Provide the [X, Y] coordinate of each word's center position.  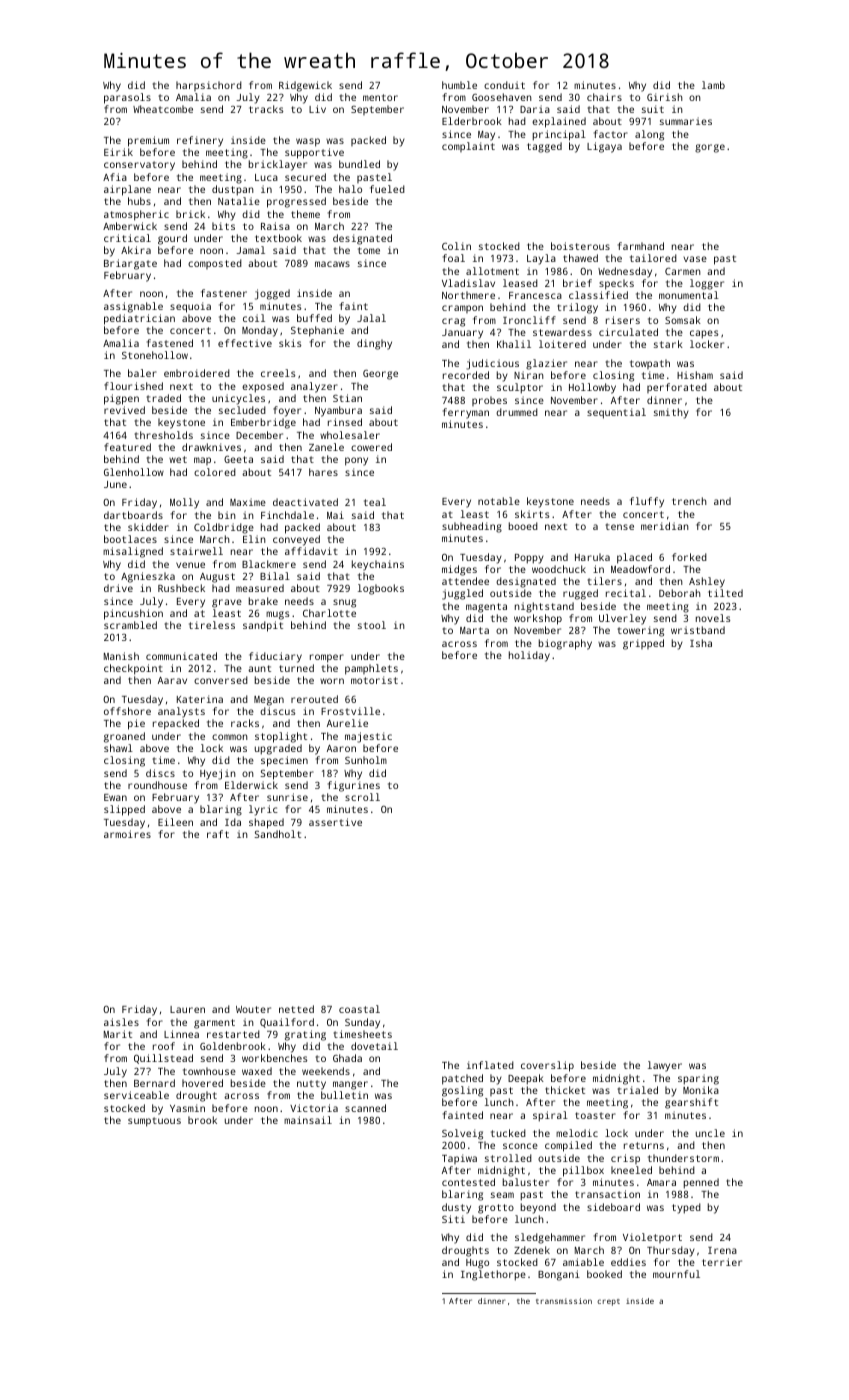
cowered [371, 447]
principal [559, 135]
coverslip [547, 1066]
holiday [529, 656]
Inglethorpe [493, 1275]
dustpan [233, 190]
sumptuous [154, 1122]
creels [278, 373]
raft [218, 834]
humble [459, 85]
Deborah [680, 593]
